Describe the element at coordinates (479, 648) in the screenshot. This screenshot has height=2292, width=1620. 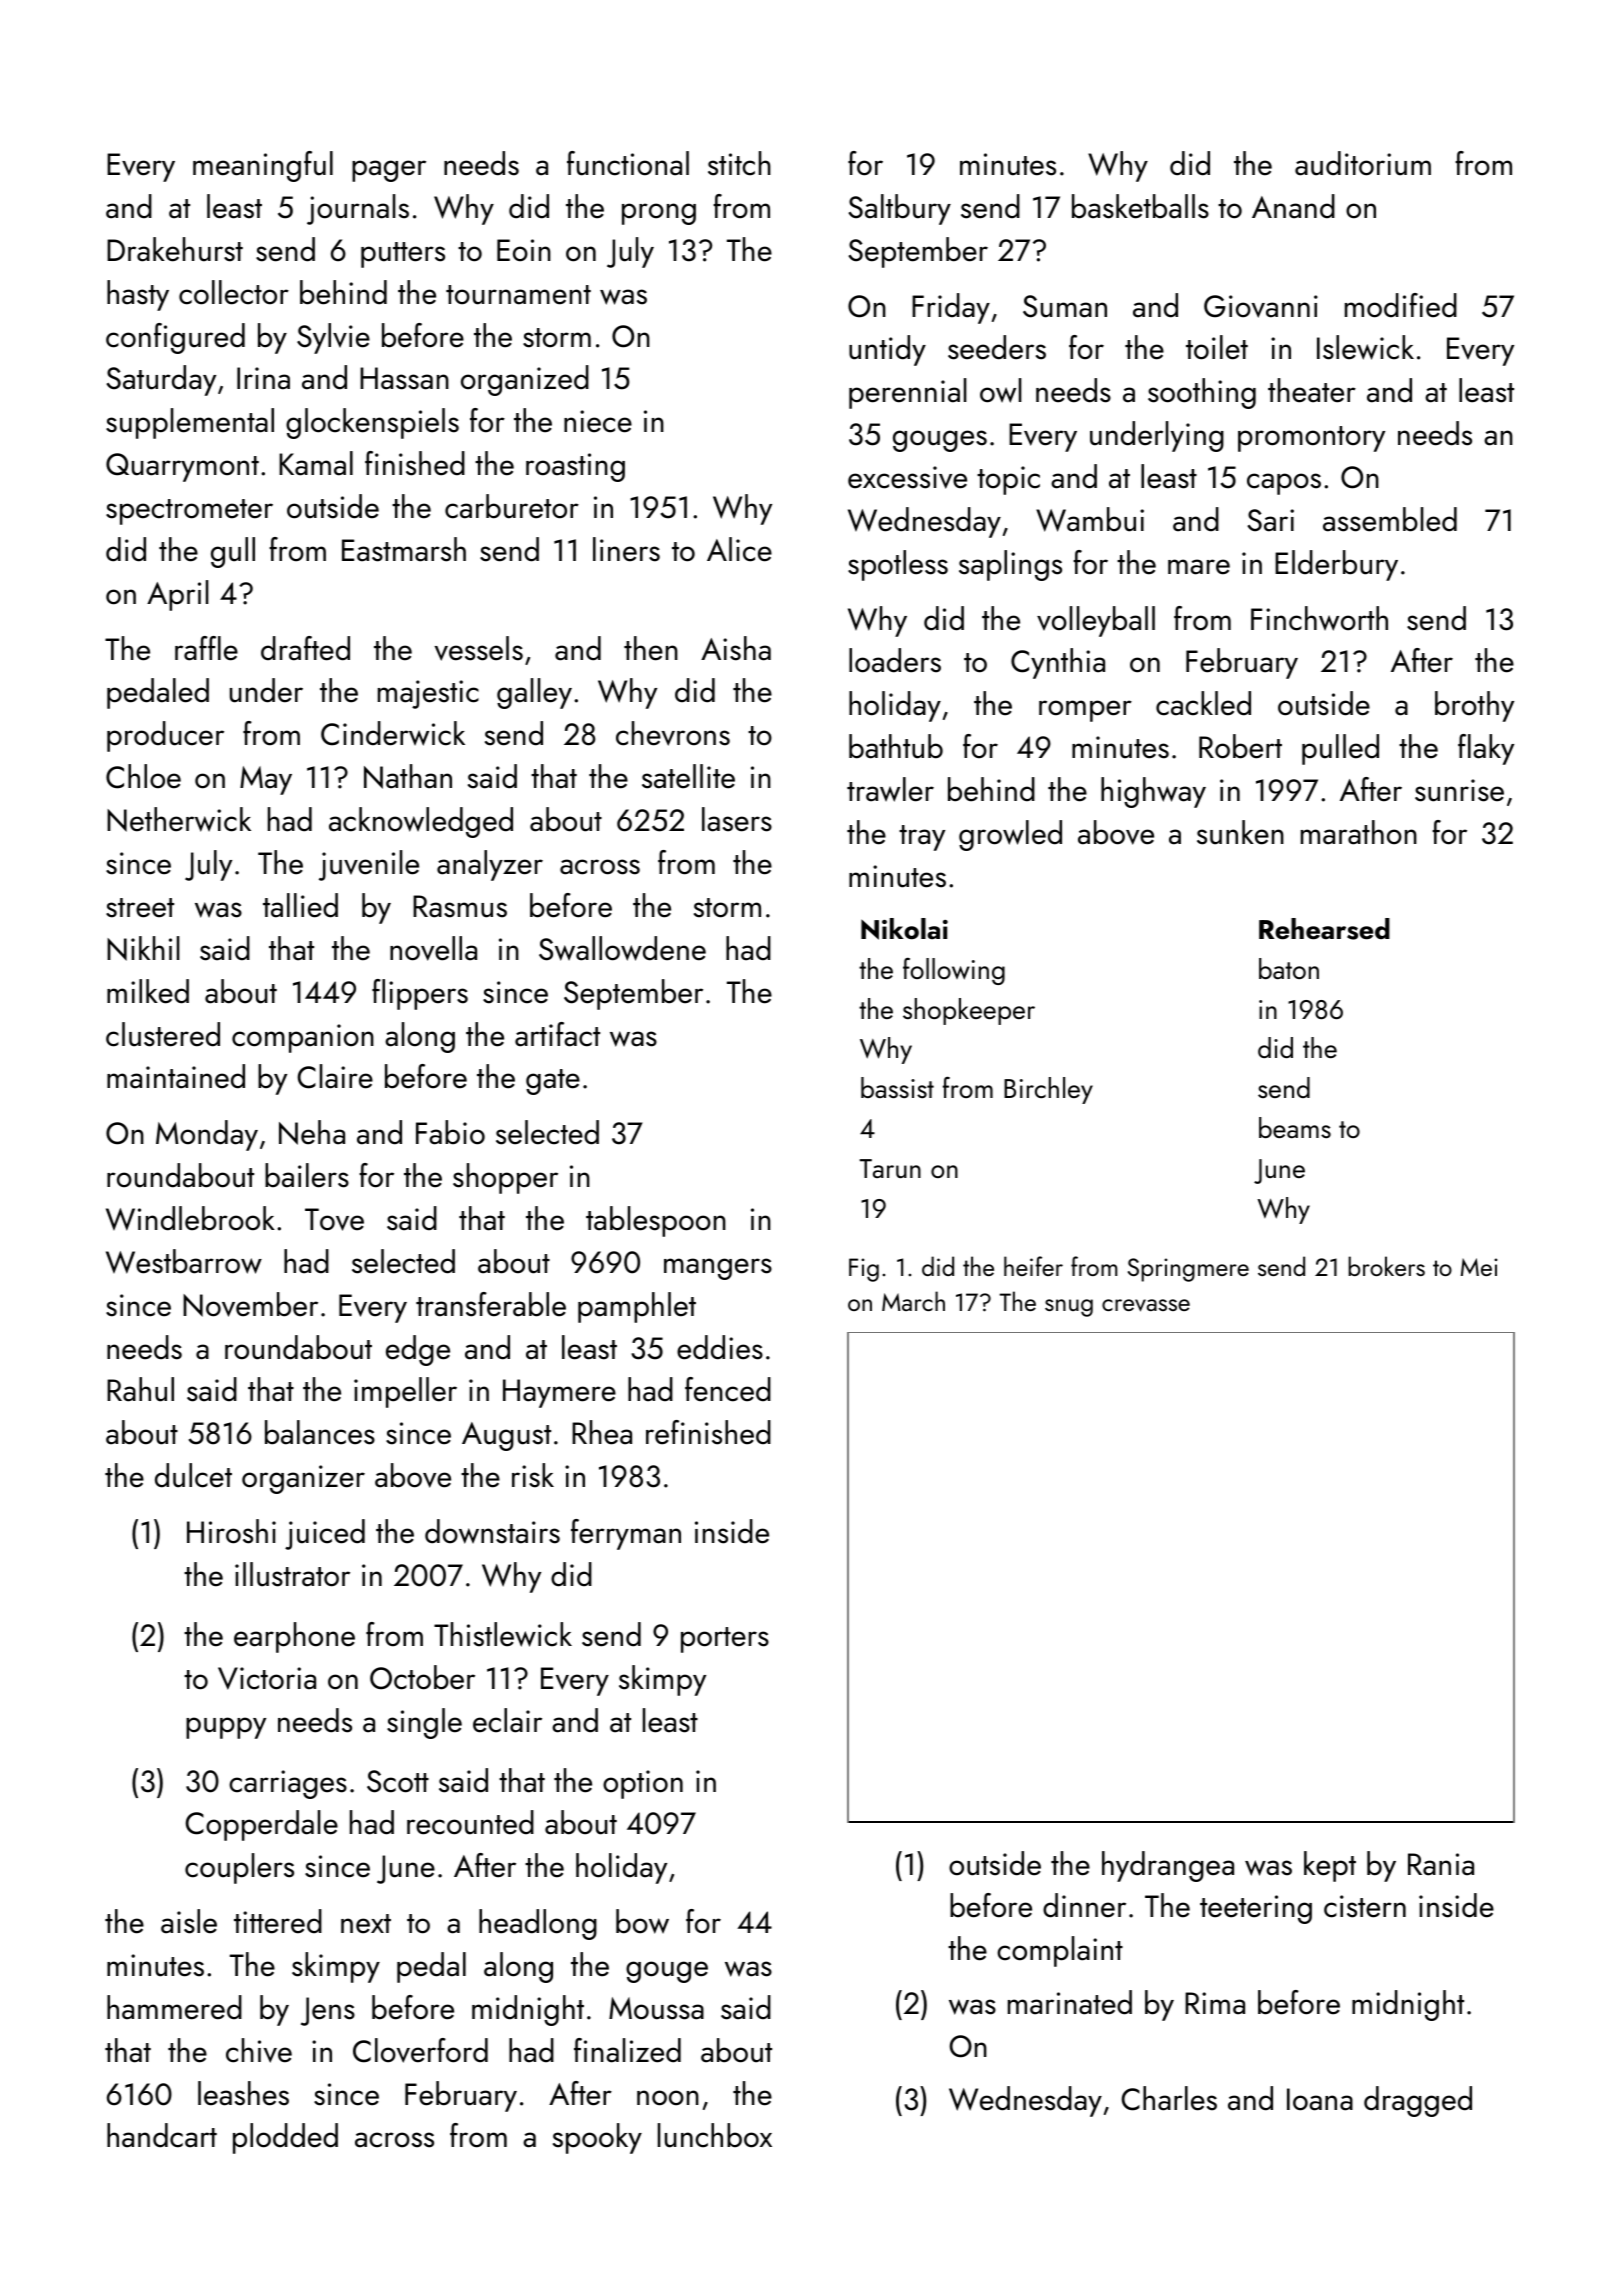
I see `vessels` at that location.
